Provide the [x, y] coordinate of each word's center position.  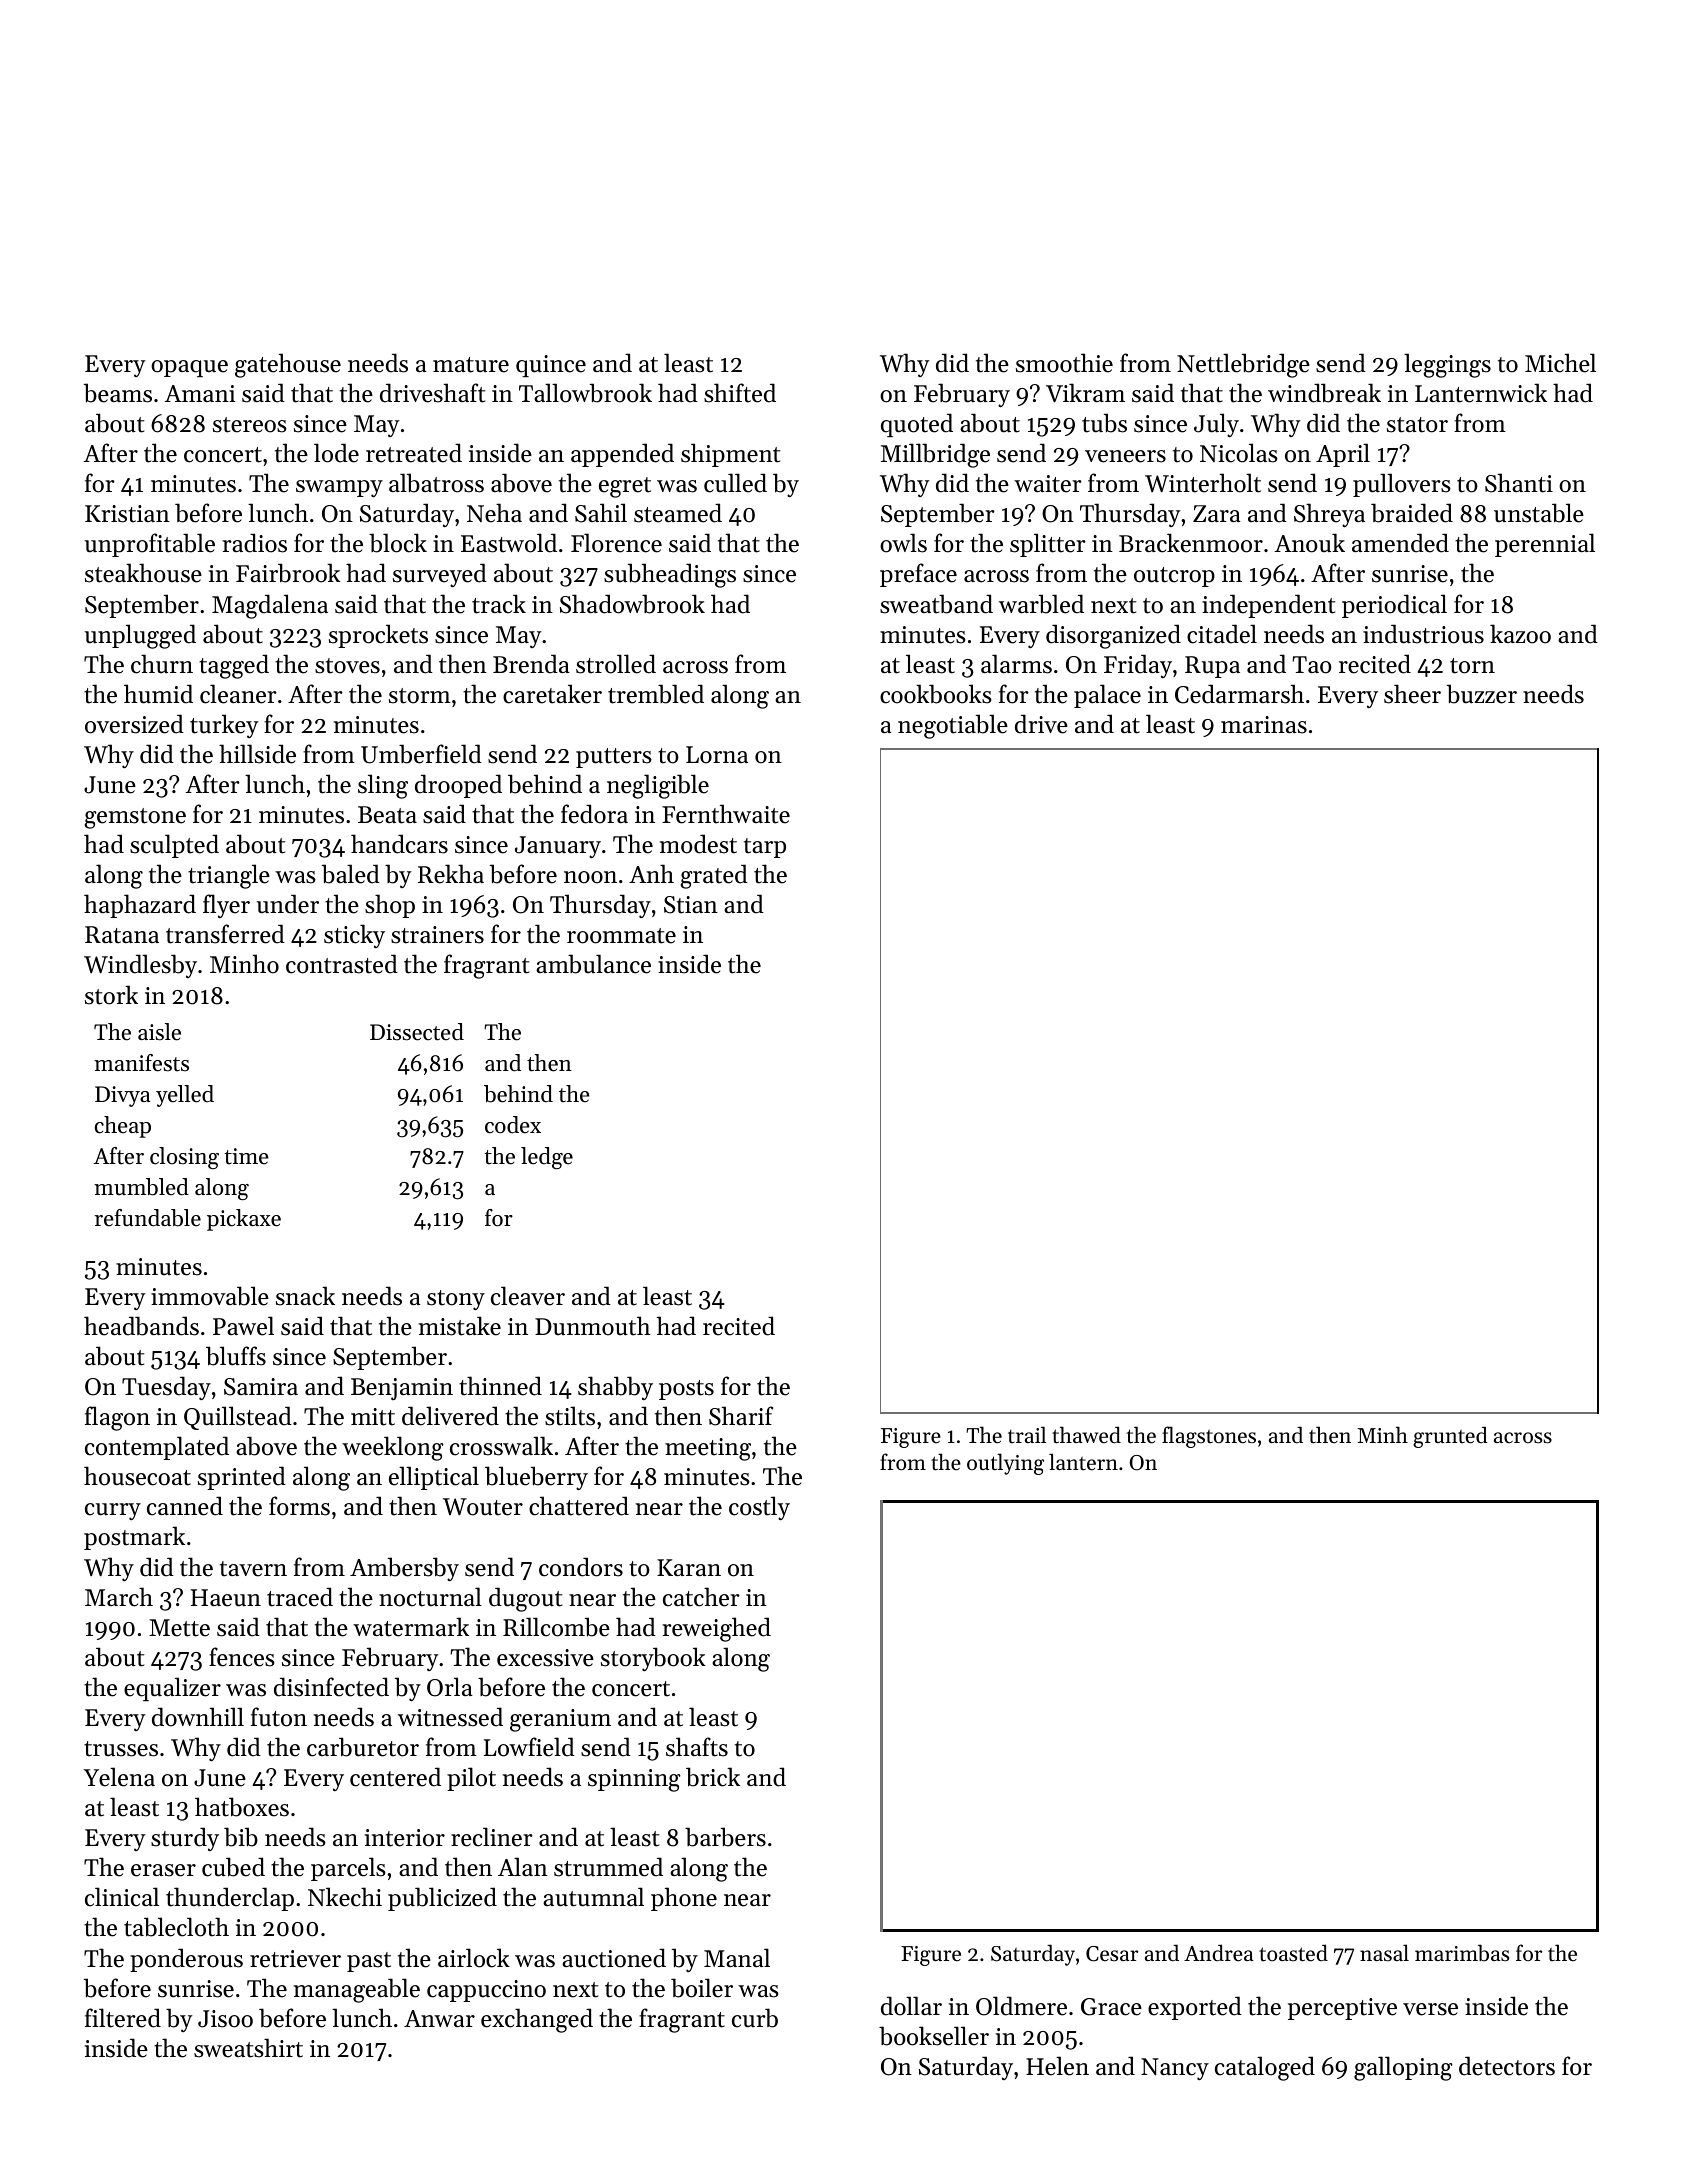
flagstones [1209, 1437]
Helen [1057, 2066]
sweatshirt [248, 2048]
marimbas [1462, 1953]
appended [622, 455]
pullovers [1402, 485]
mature [471, 365]
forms [299, 1506]
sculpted [174, 846]
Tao [1312, 665]
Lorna [717, 755]
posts [686, 1390]
